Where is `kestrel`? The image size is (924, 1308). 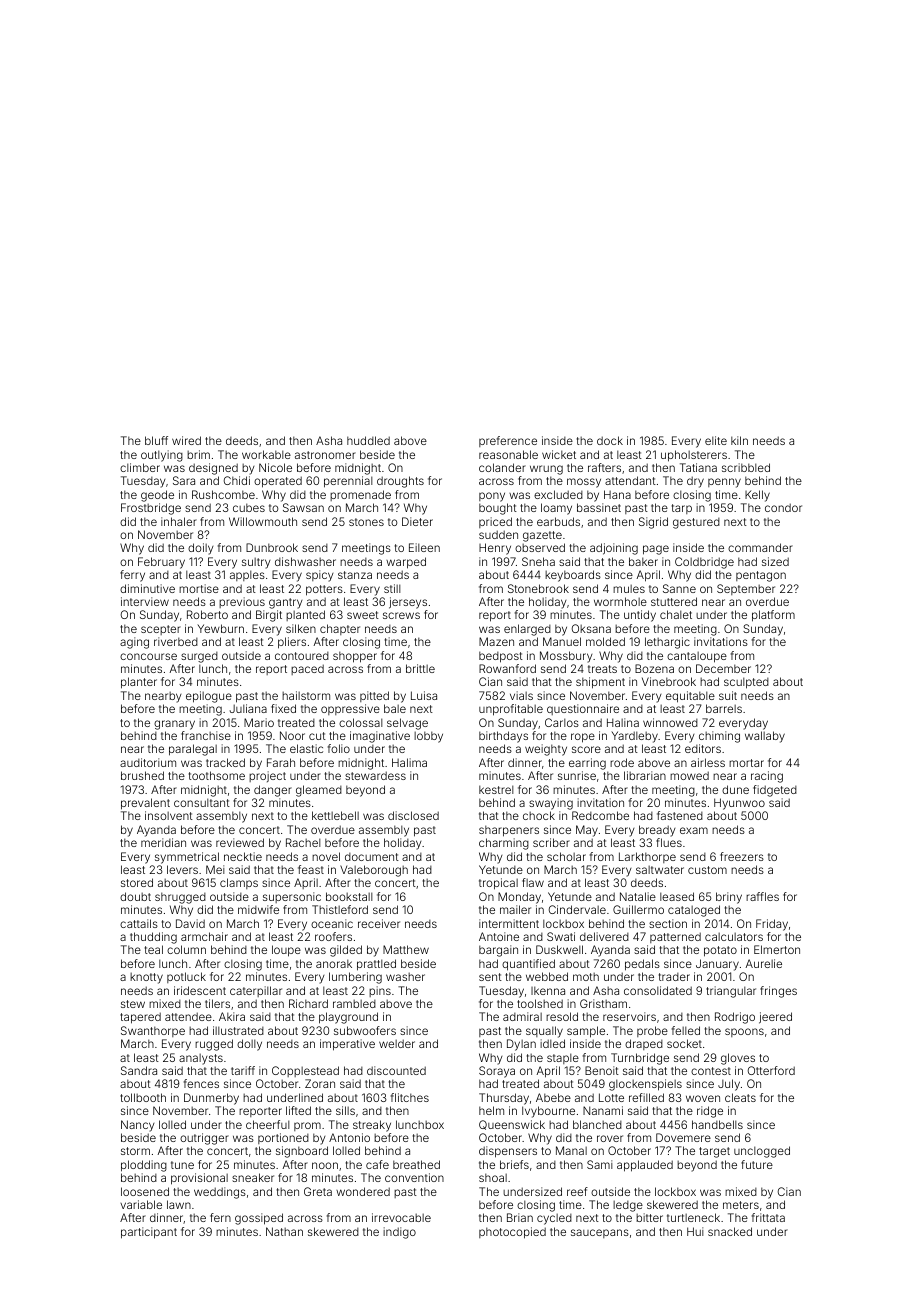 kestrel is located at coordinates (496, 789).
